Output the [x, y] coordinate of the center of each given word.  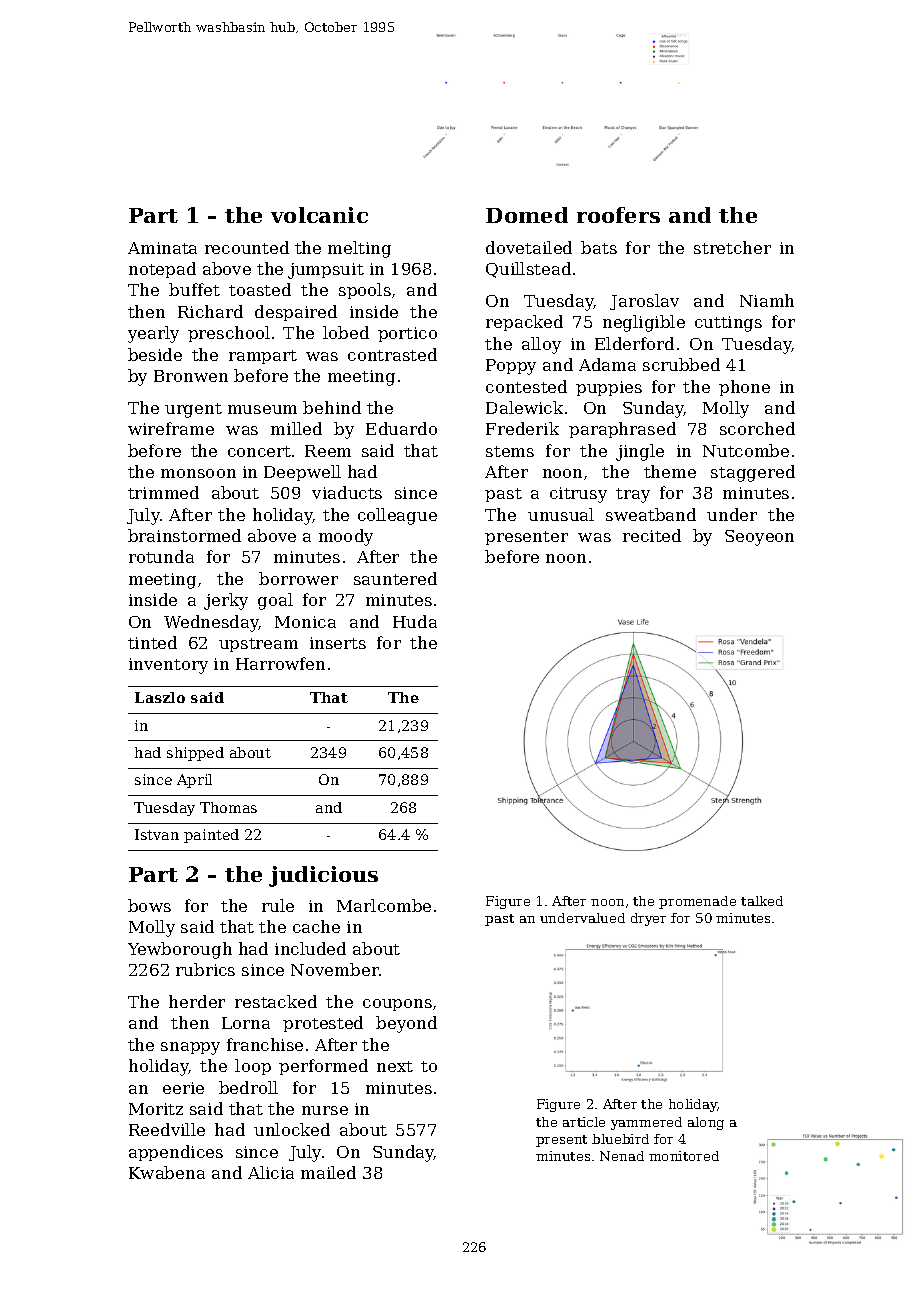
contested [526, 386]
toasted [260, 289]
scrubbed [681, 364]
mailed [328, 1172]
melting [359, 249]
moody [346, 537]
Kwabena [167, 1172]
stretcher [732, 247]
